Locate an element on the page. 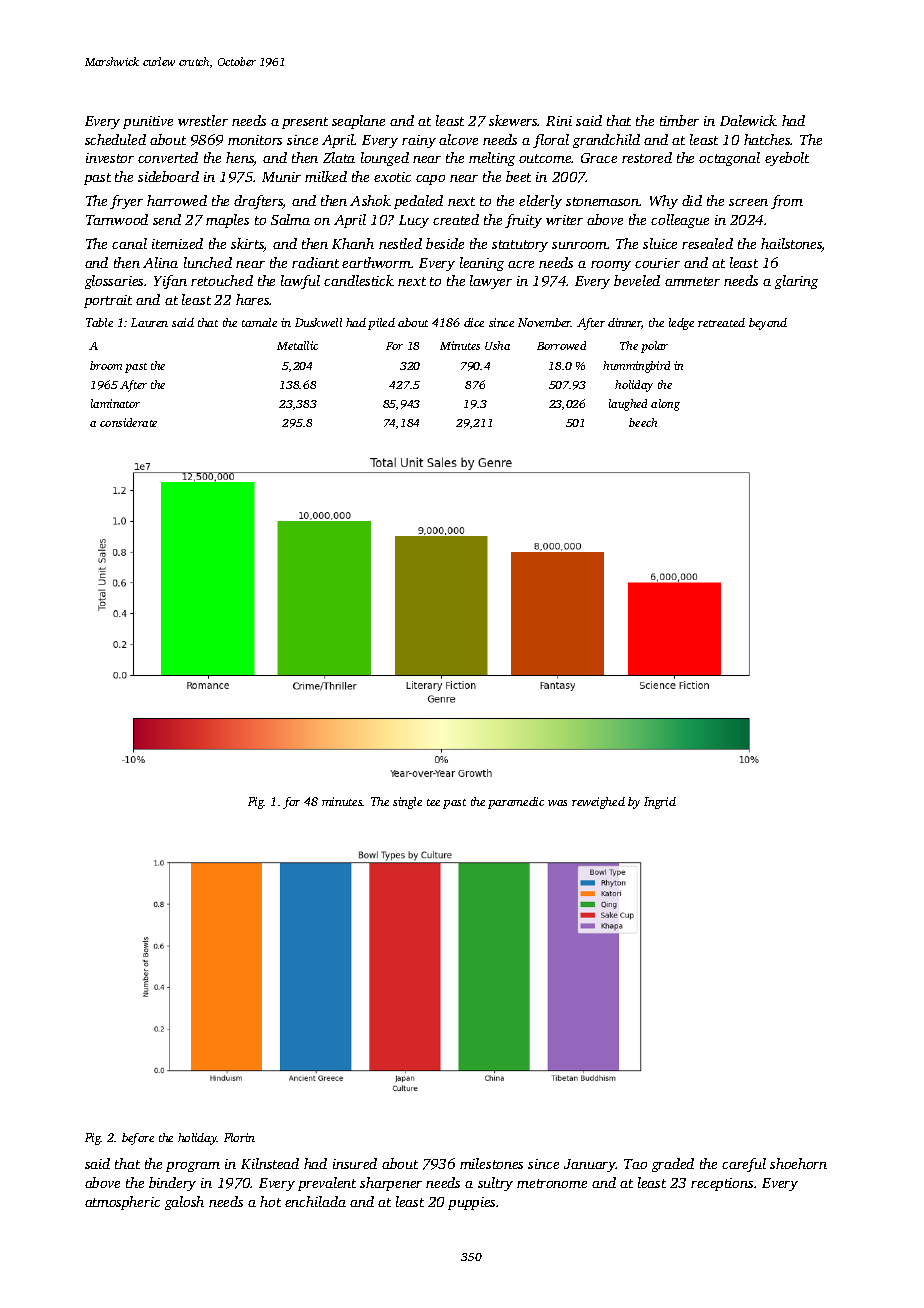 The height and width of the page is (1308, 924). Ingrid is located at coordinates (660, 803).
